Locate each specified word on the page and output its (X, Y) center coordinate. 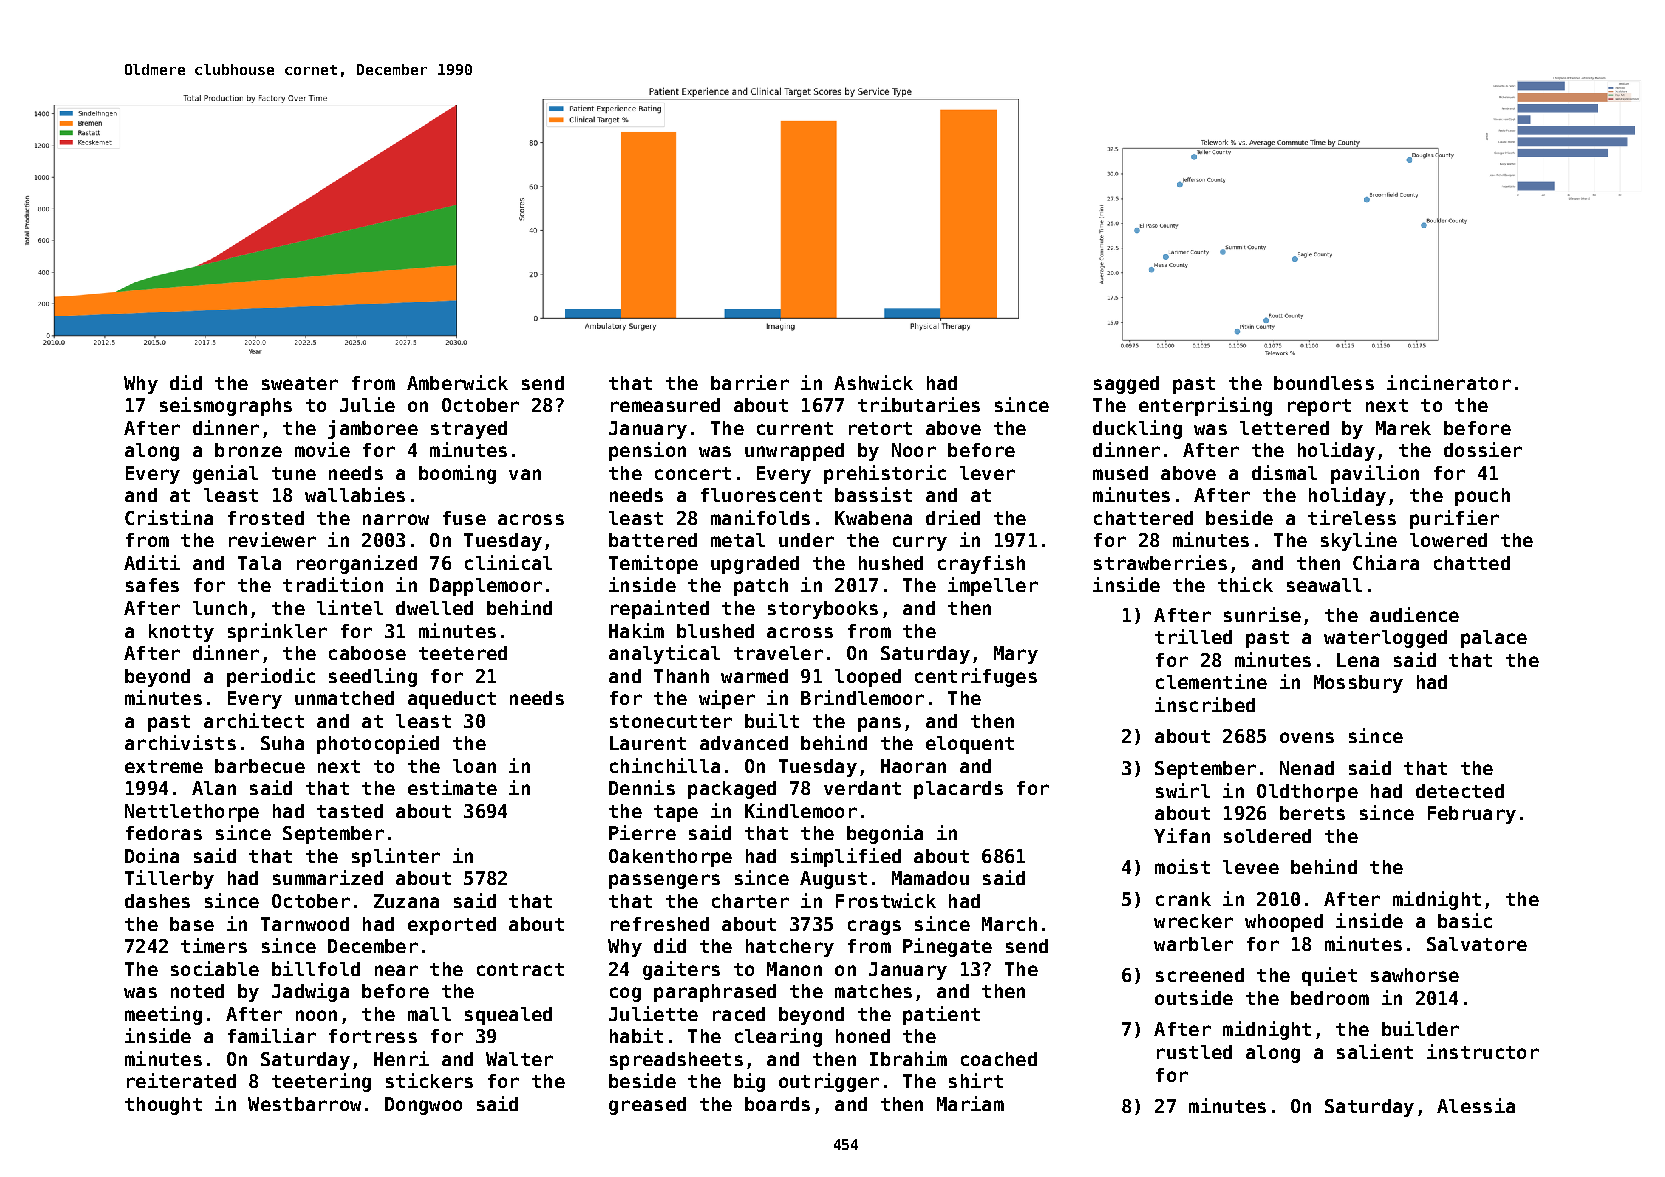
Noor (914, 450)
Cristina (169, 517)
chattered (1143, 518)
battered (653, 540)
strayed (469, 430)
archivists (180, 742)
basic (1465, 920)
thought (163, 1106)
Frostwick (886, 900)
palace (1494, 639)
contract (520, 969)
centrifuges (976, 677)
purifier (1454, 519)
